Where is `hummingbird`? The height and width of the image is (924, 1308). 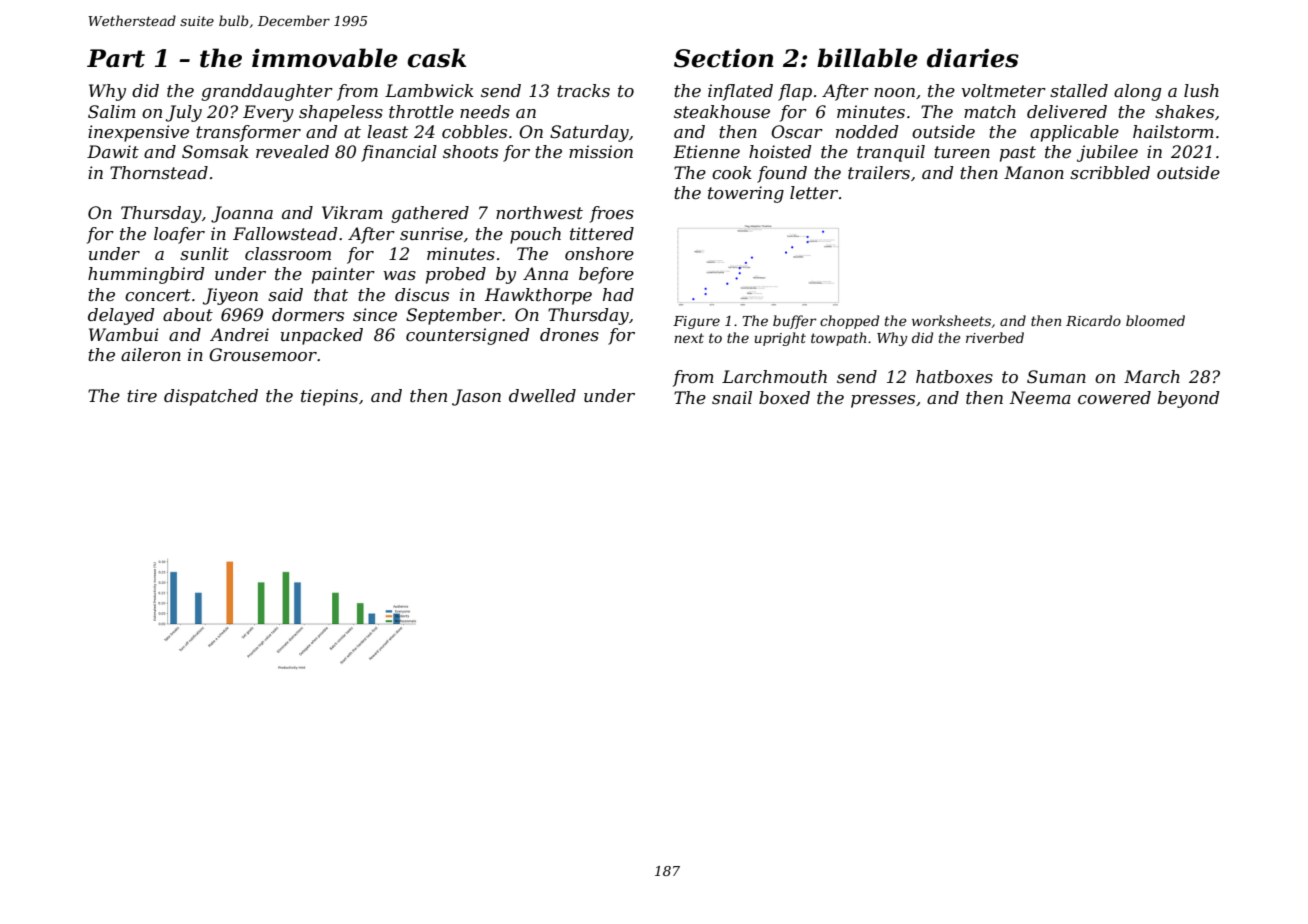
hummingbird is located at coordinates (146, 275).
